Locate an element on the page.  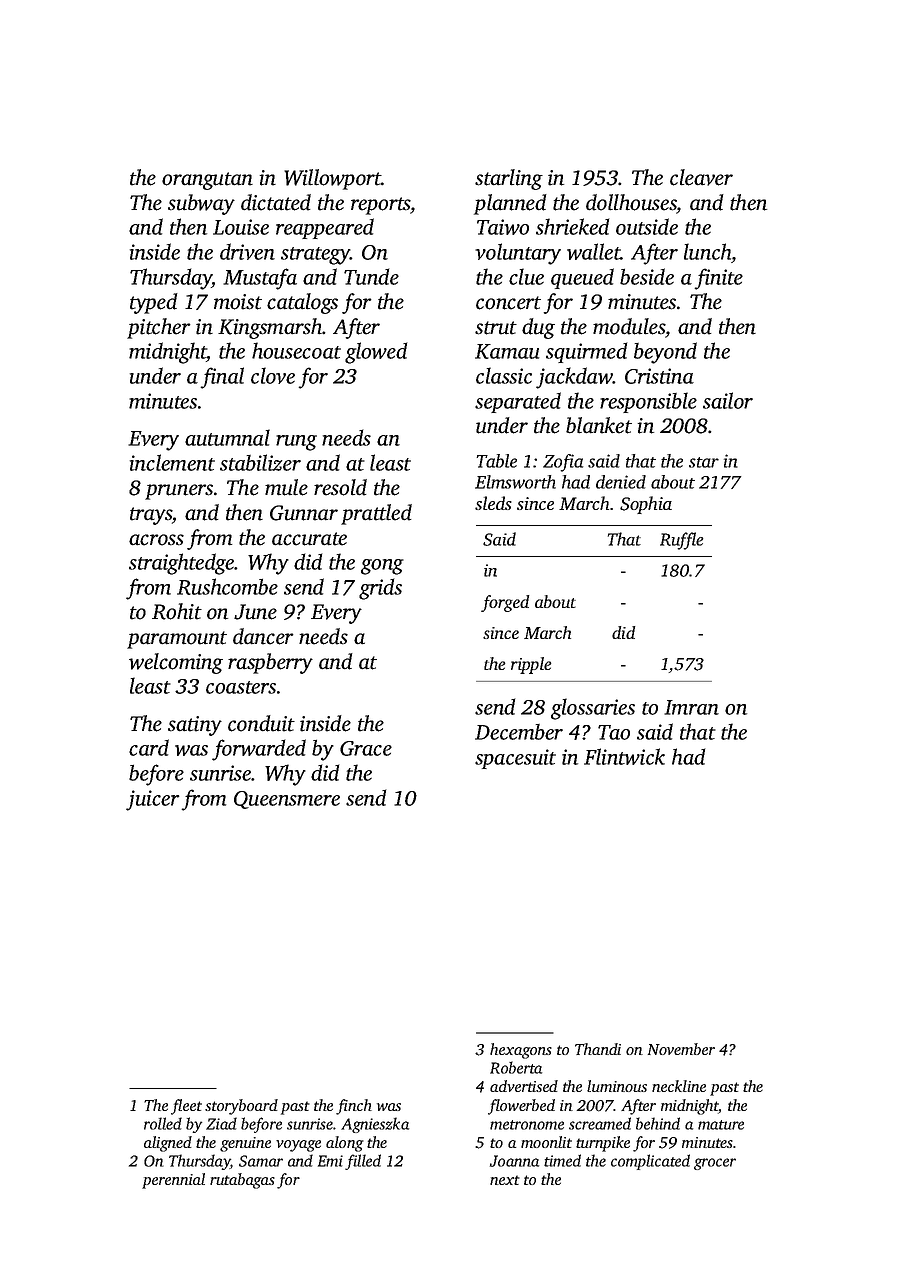
responsible is located at coordinates (648, 402).
